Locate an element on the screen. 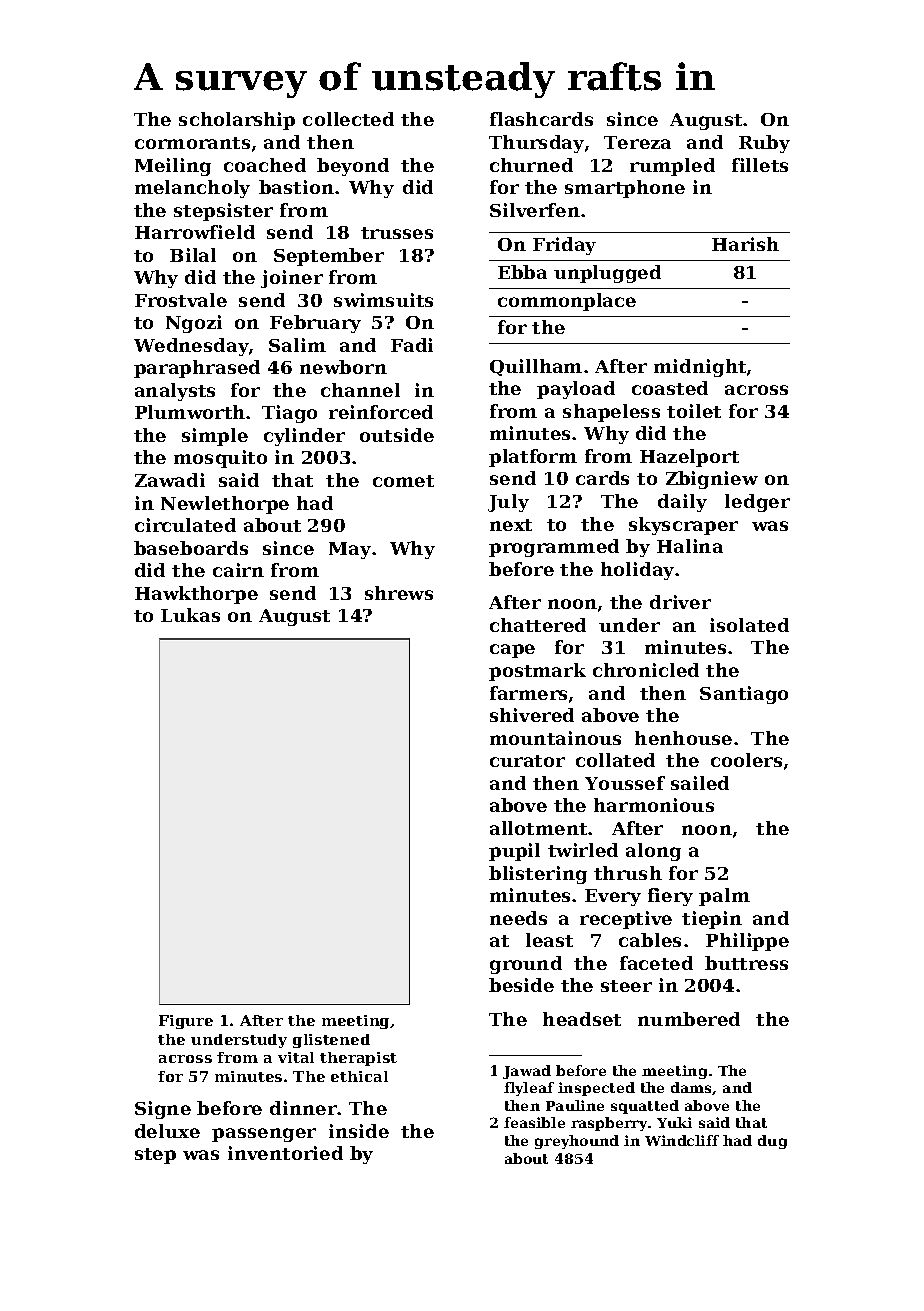 The height and width of the screenshot is (1311, 924). fillets is located at coordinates (760, 165).
